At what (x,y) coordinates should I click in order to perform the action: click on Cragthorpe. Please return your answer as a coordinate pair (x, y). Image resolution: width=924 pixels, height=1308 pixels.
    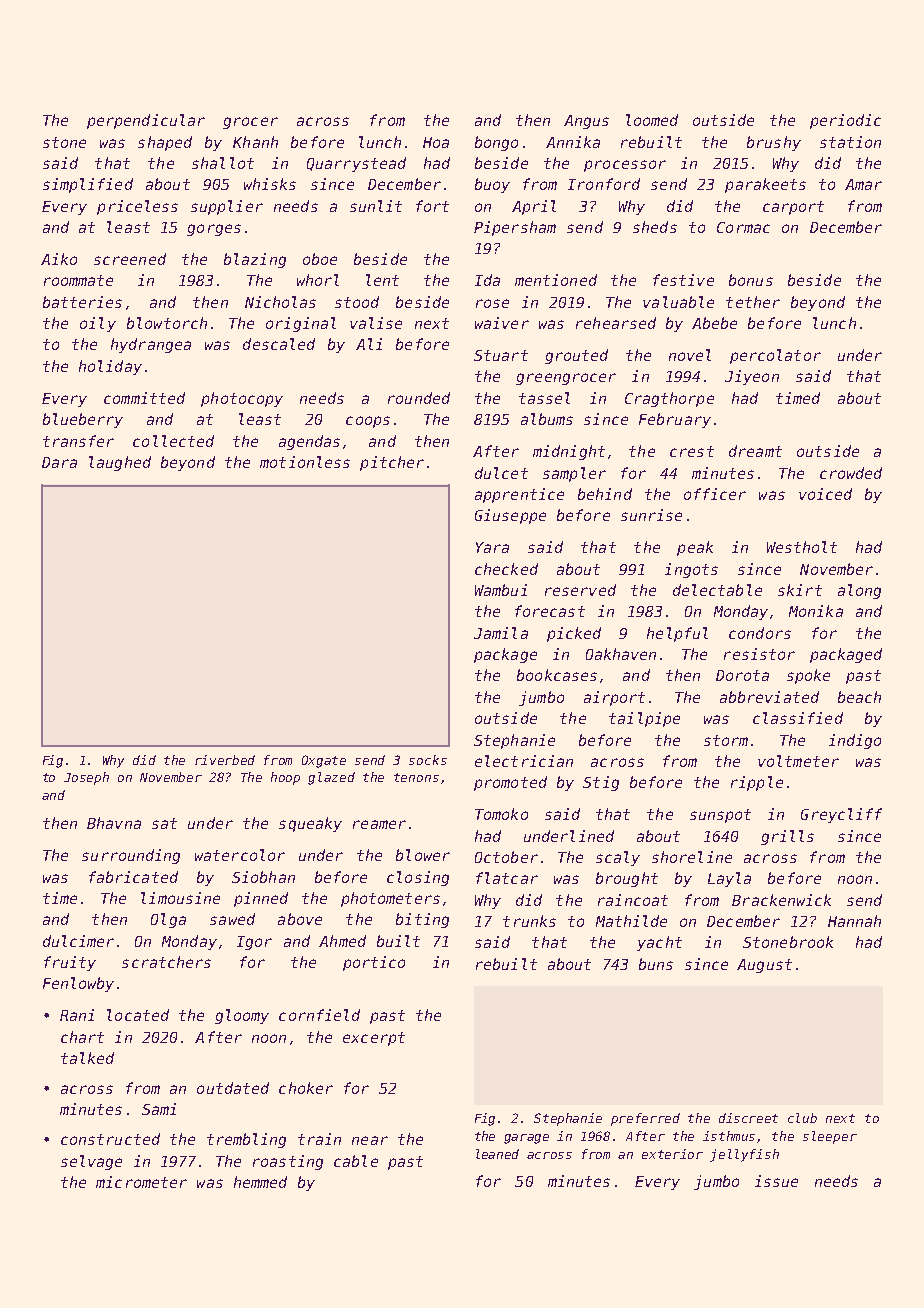
    Looking at the image, I should click on (669, 399).
